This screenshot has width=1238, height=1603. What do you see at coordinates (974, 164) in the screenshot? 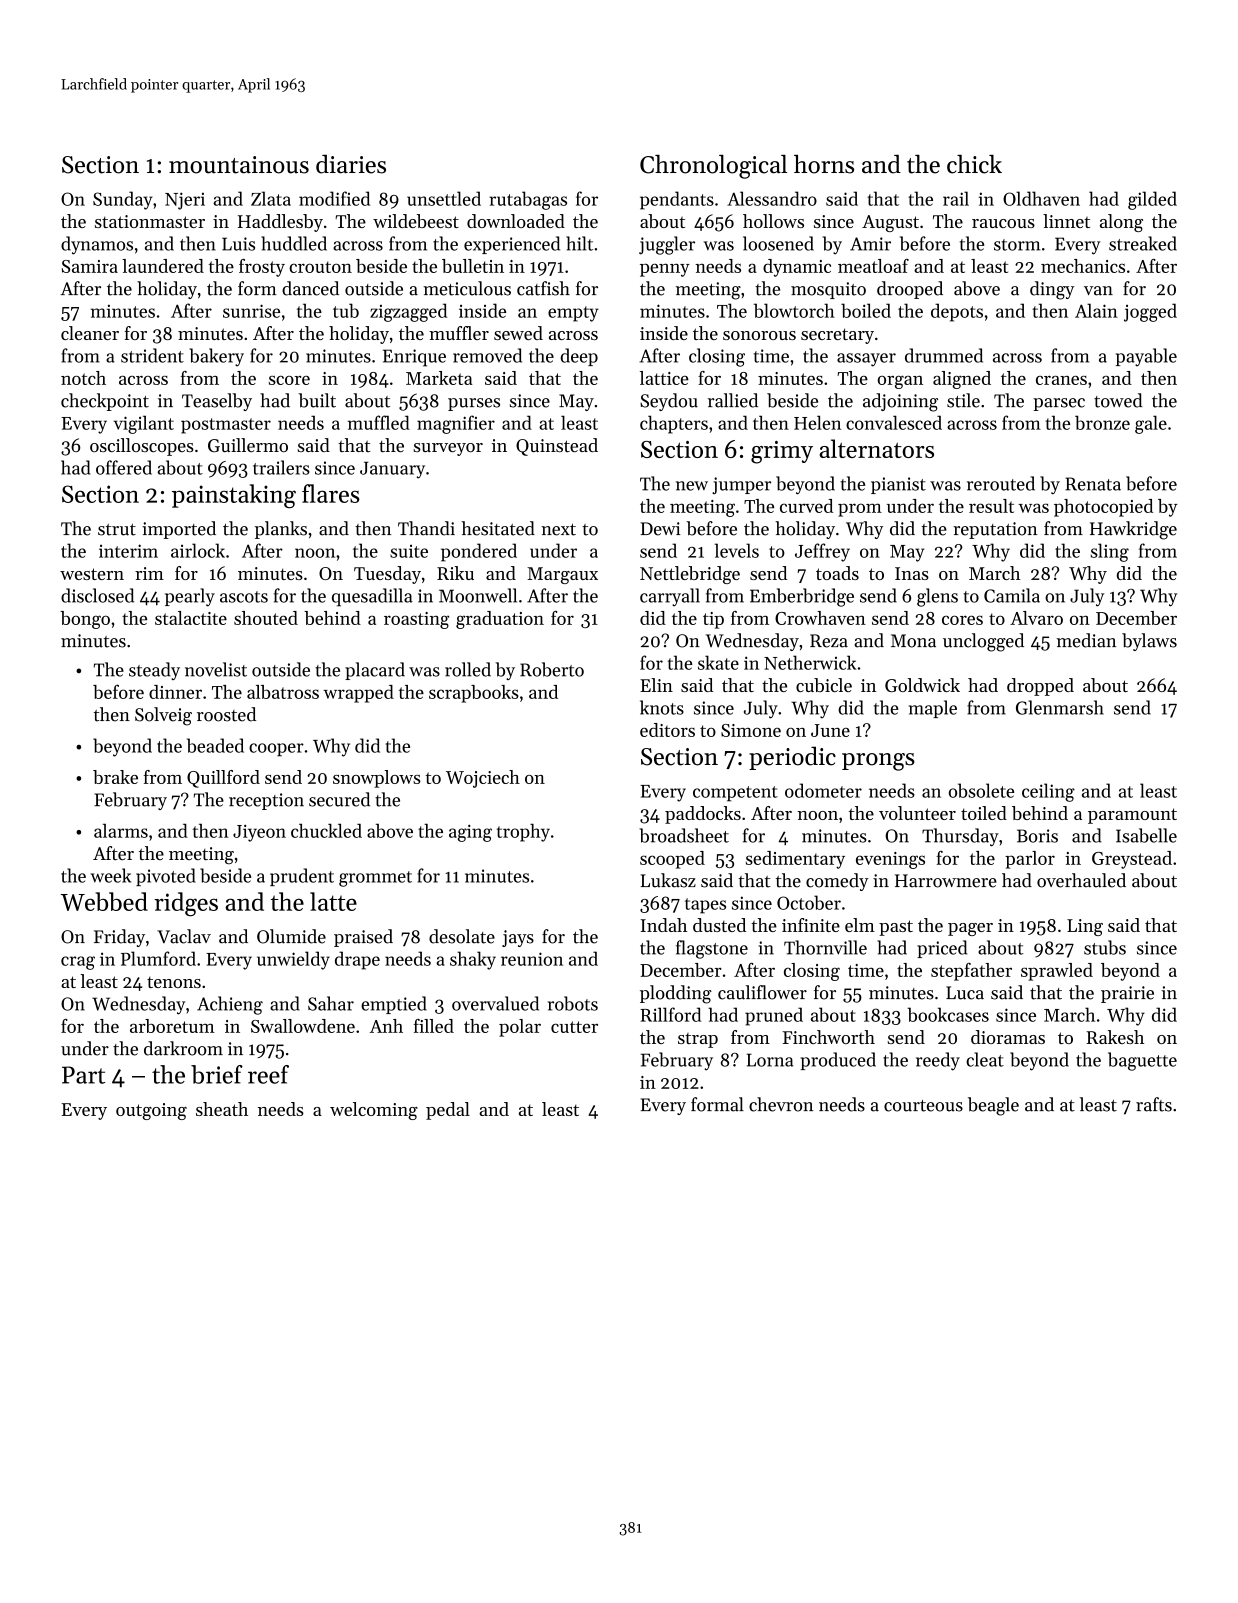
I see `chick` at bounding box center [974, 164].
